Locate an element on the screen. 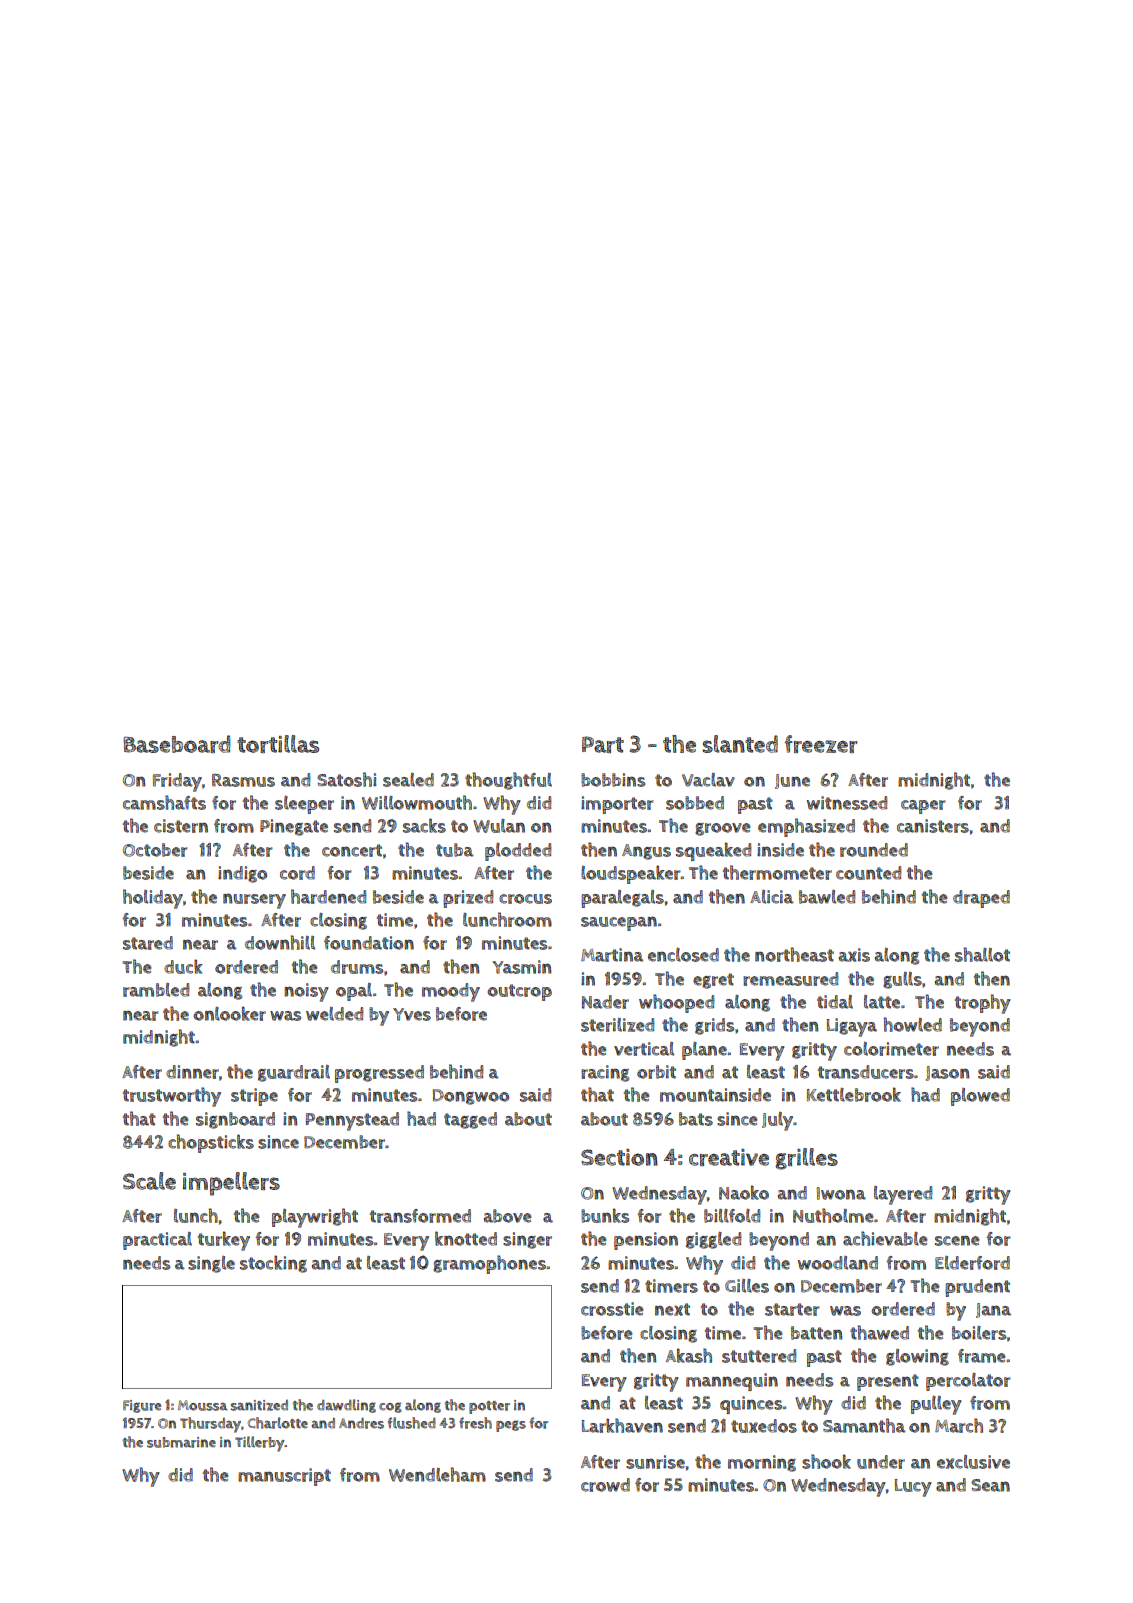 This screenshot has height=1603, width=1133. above is located at coordinates (507, 1216).
